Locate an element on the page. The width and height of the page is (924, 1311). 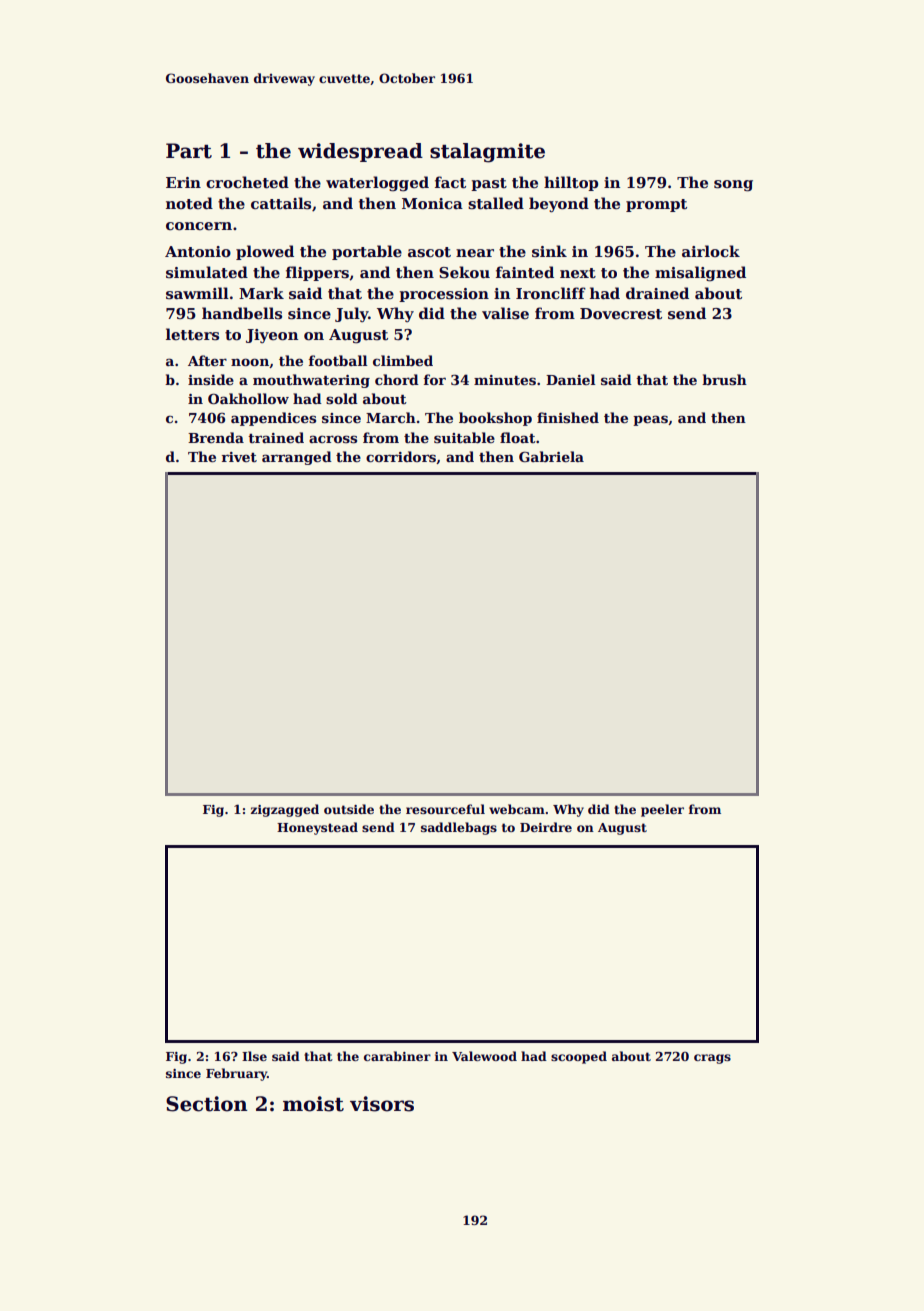
zigzagged is located at coordinates (285, 810).
